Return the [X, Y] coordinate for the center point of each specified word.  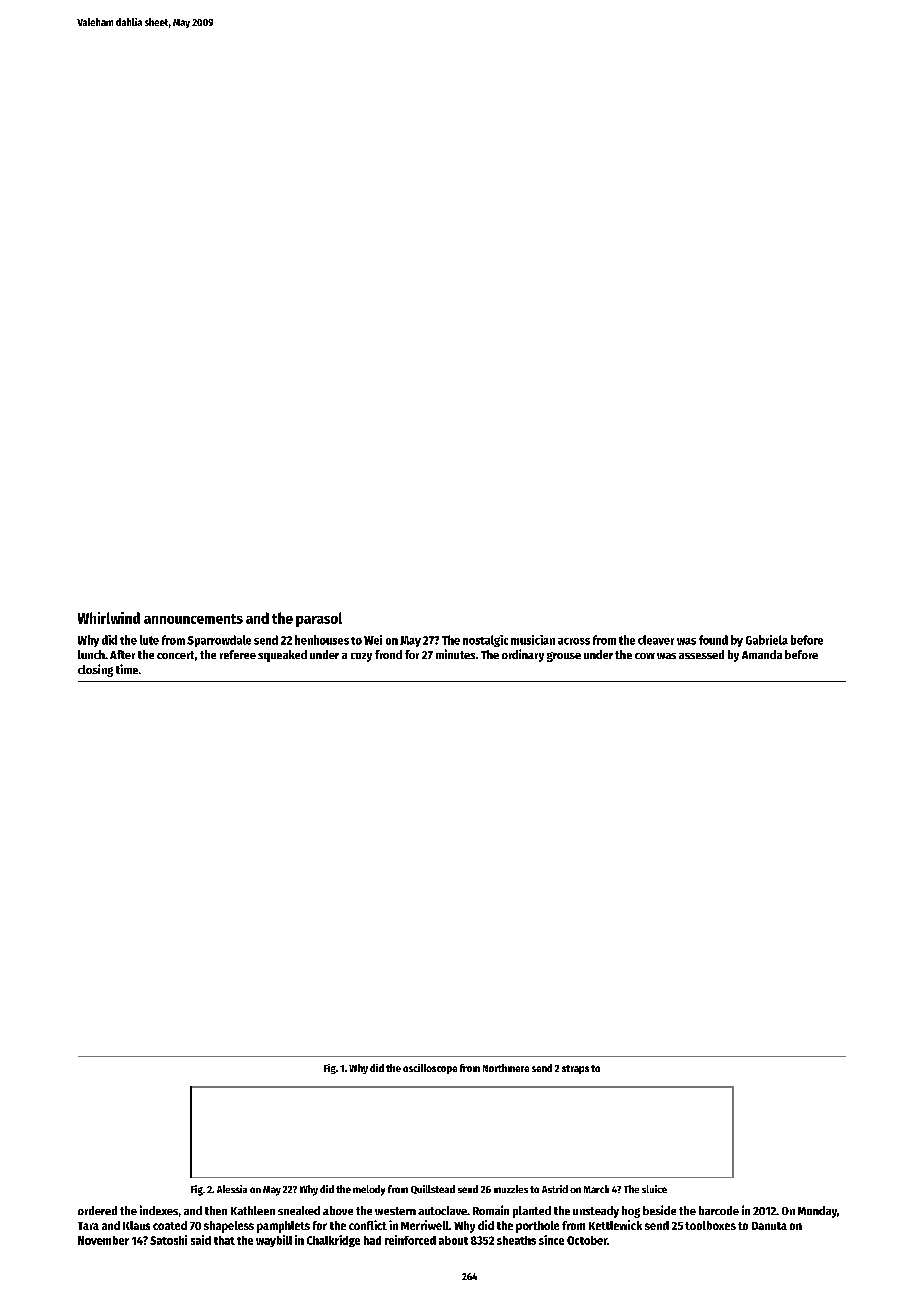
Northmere [506, 1068]
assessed [701, 654]
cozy [361, 657]
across [574, 641]
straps [575, 1069]
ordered [97, 1210]
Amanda [762, 654]
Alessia [232, 1189]
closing [95, 670]
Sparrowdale [219, 641]
